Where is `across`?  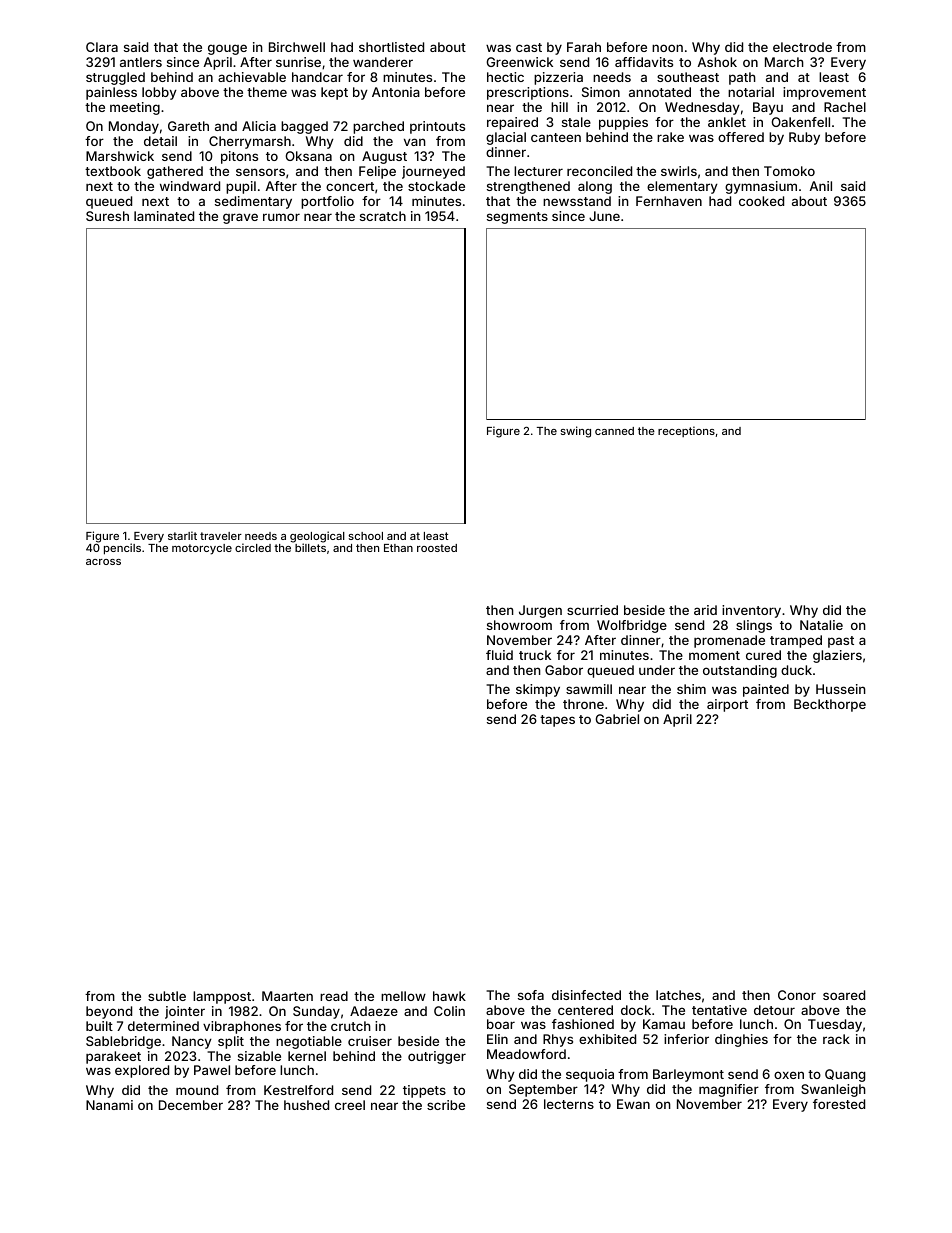 across is located at coordinates (103, 562).
